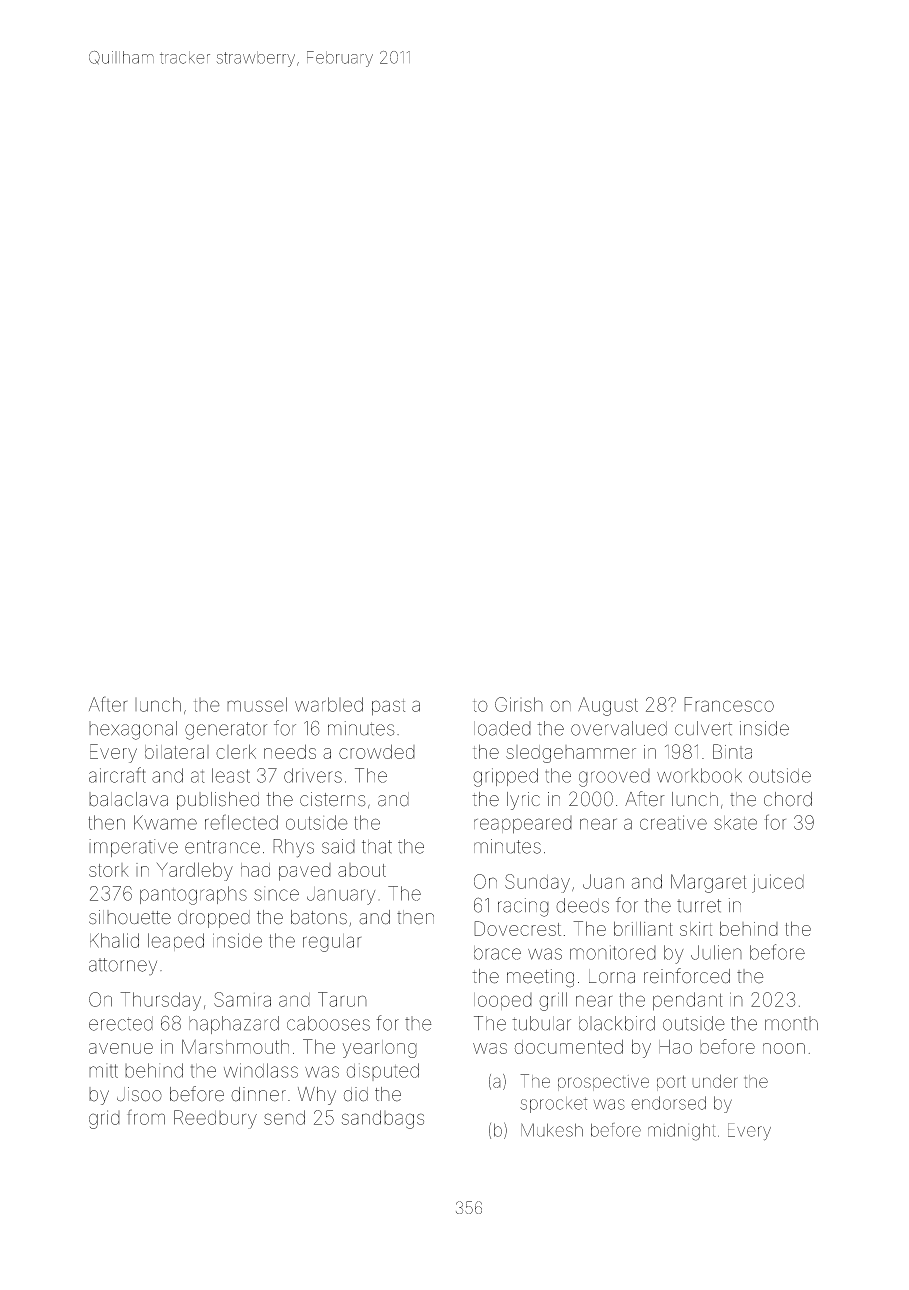  What do you see at coordinates (784, 1048) in the image?
I see `noon` at bounding box center [784, 1048].
